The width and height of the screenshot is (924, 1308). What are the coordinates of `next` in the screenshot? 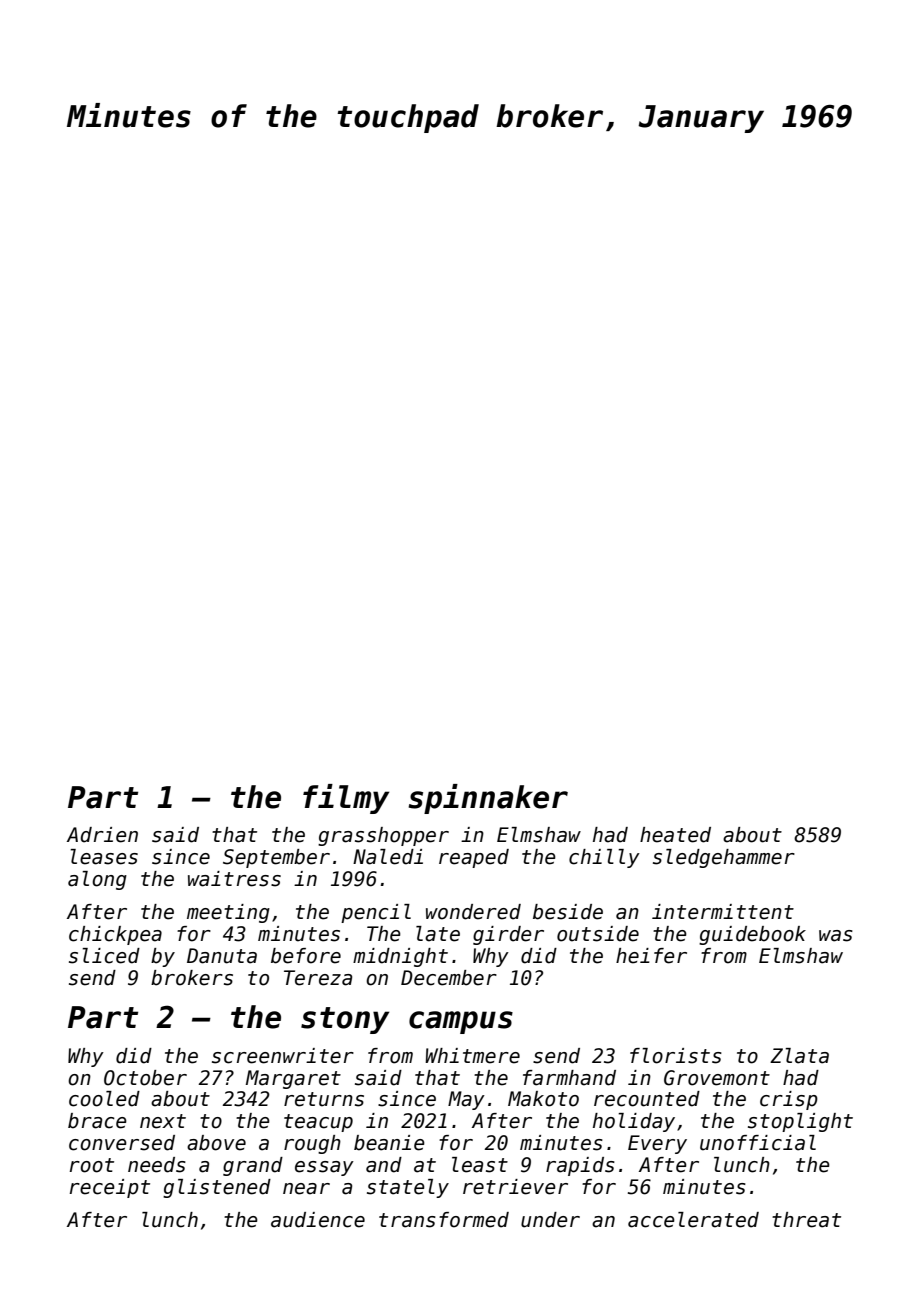 It's located at (163, 1121).
